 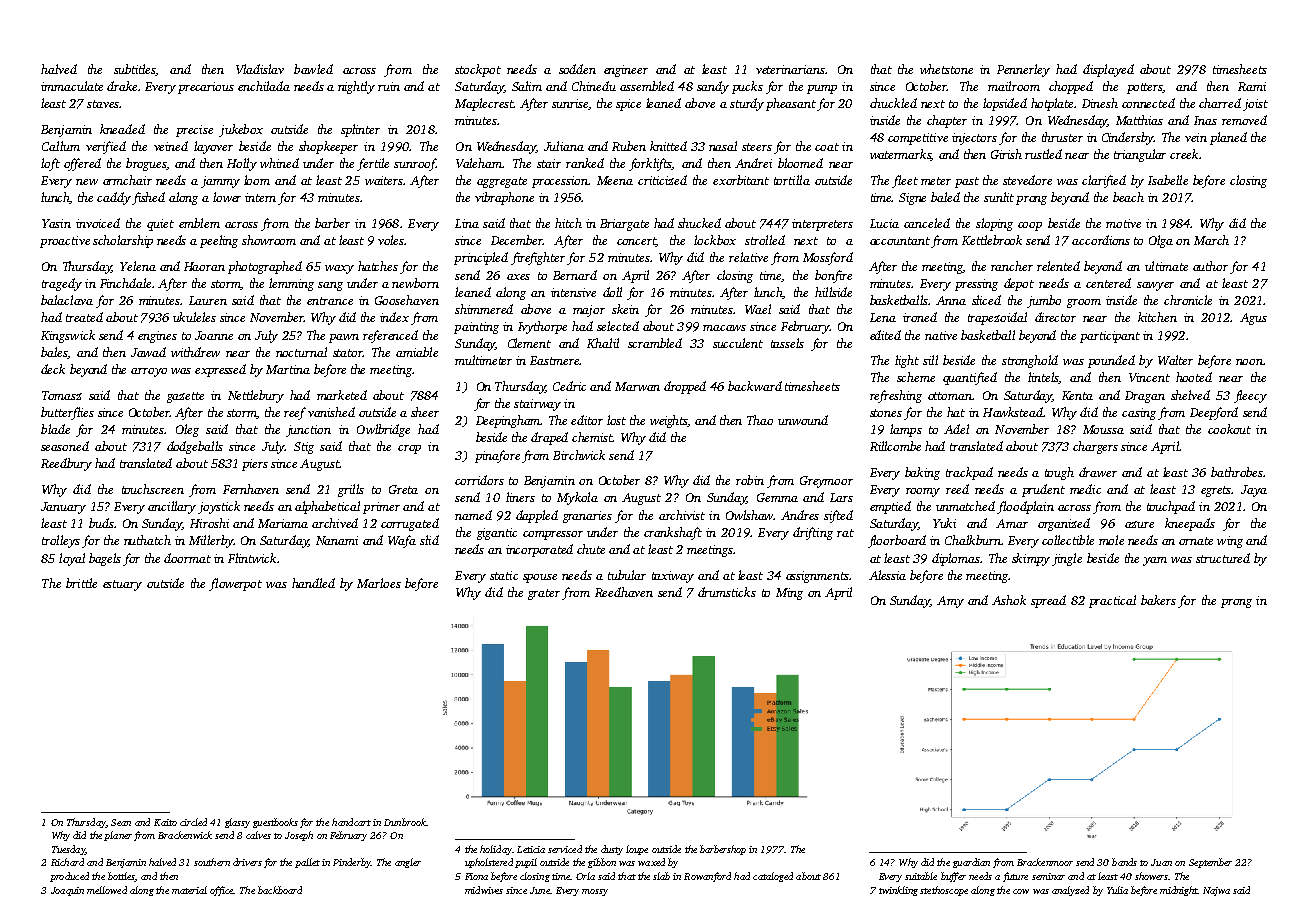 What do you see at coordinates (125, 283) in the screenshot?
I see `Finchdale` at bounding box center [125, 283].
